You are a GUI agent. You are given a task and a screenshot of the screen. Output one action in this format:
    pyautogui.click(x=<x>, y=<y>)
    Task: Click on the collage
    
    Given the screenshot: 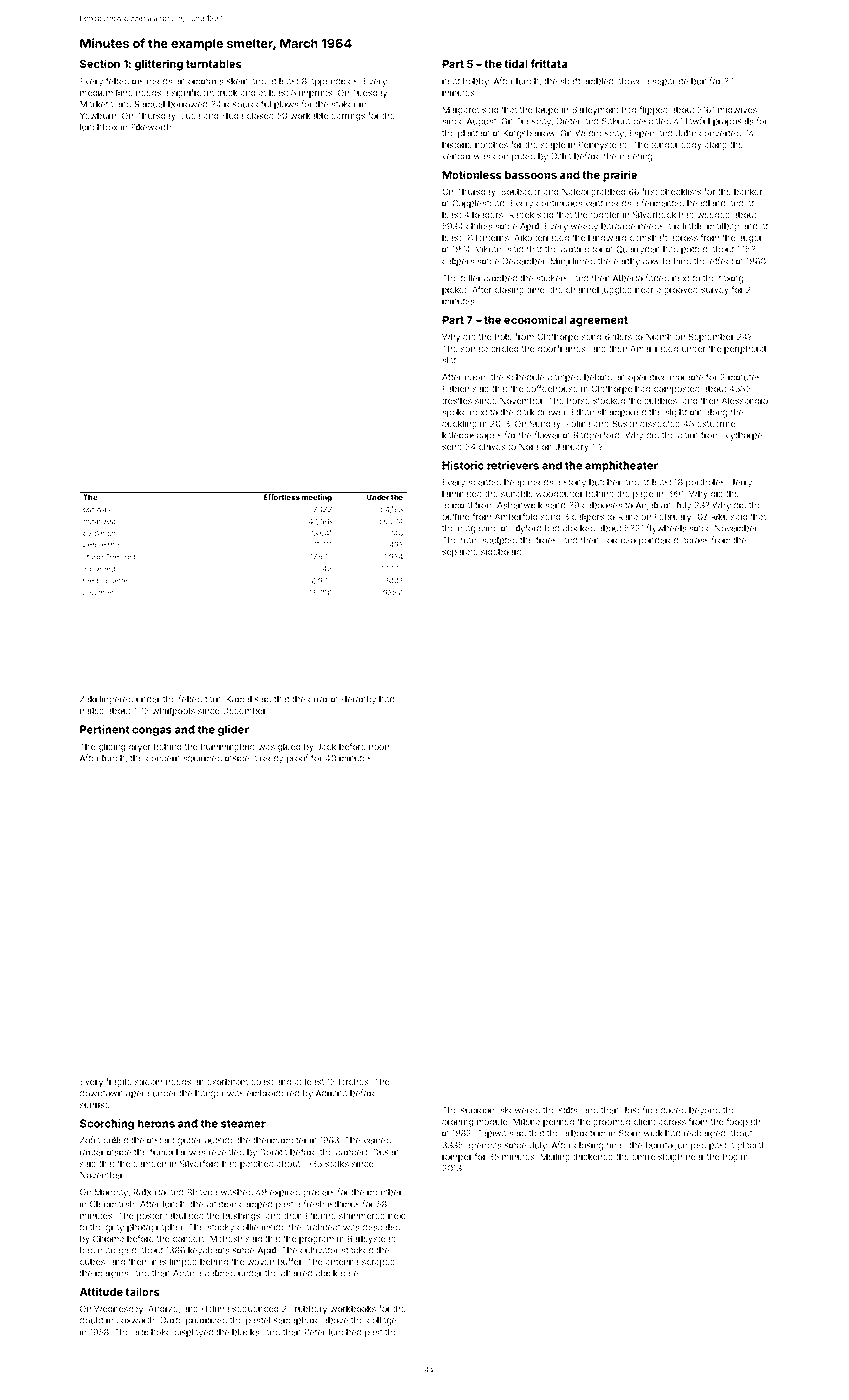 What is the action you would take?
    pyautogui.click(x=381, y=1321)
